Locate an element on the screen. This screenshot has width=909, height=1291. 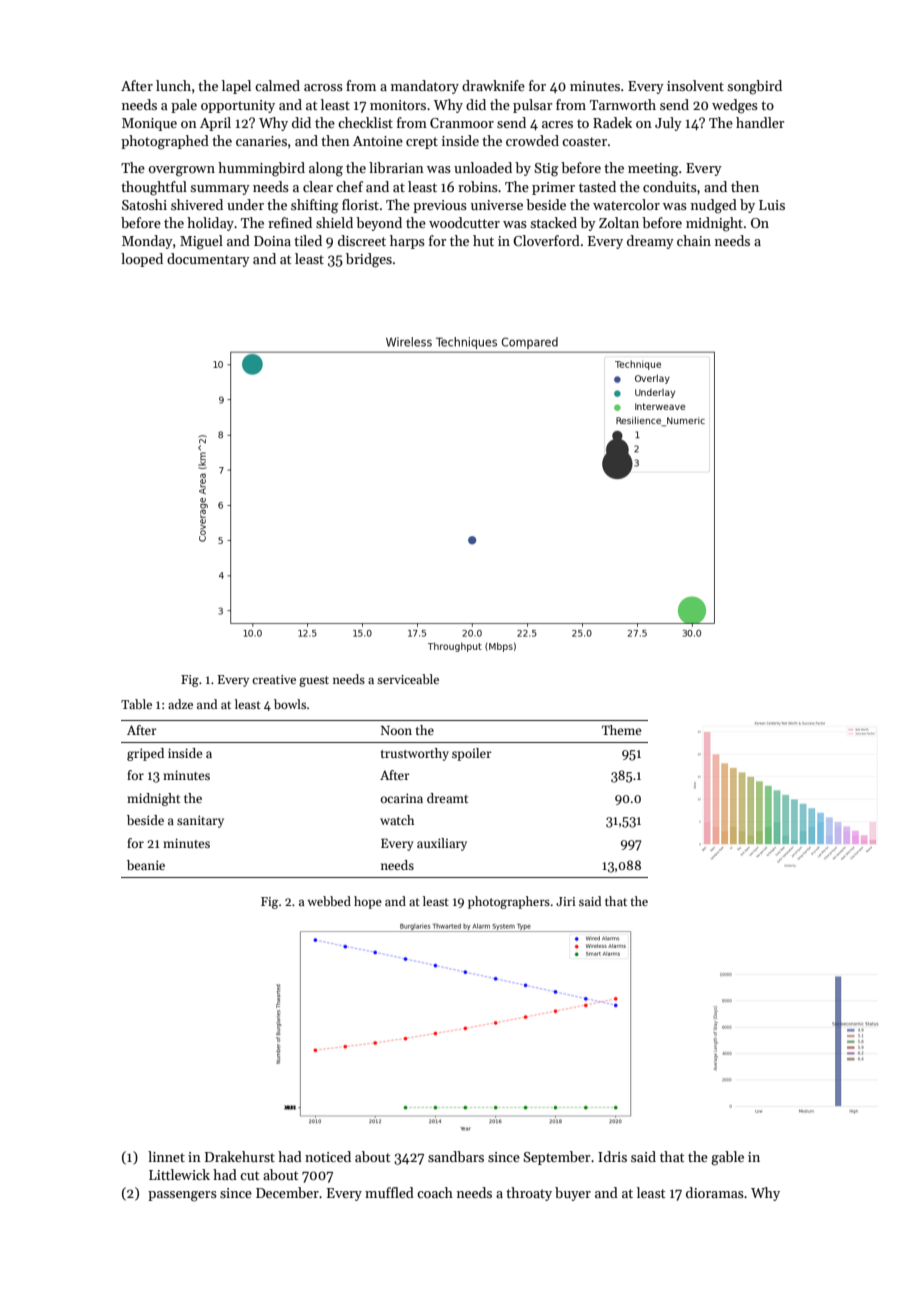
Jiri is located at coordinates (566, 901).
